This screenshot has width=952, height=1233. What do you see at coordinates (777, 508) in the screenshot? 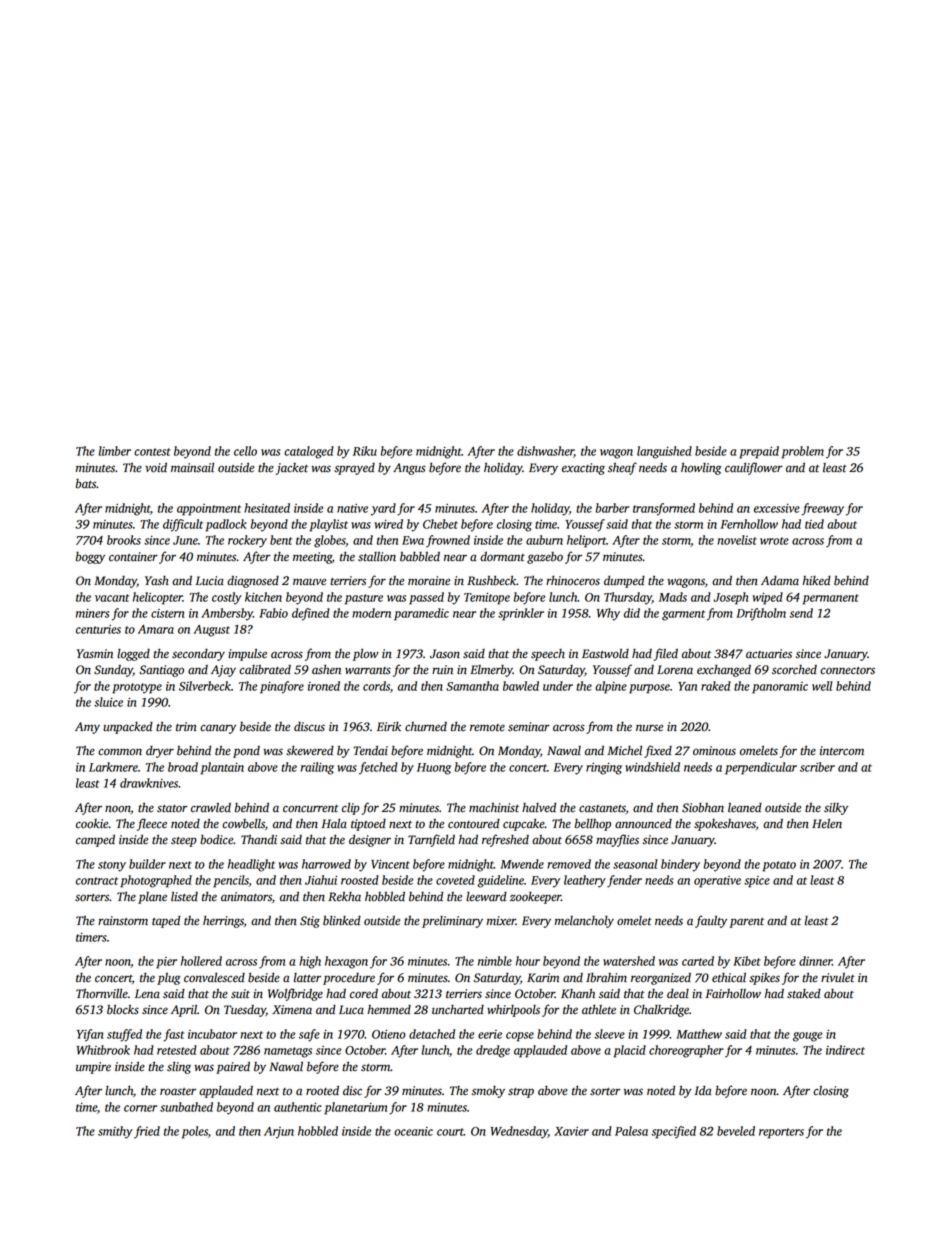
I see `excessive` at bounding box center [777, 508].
